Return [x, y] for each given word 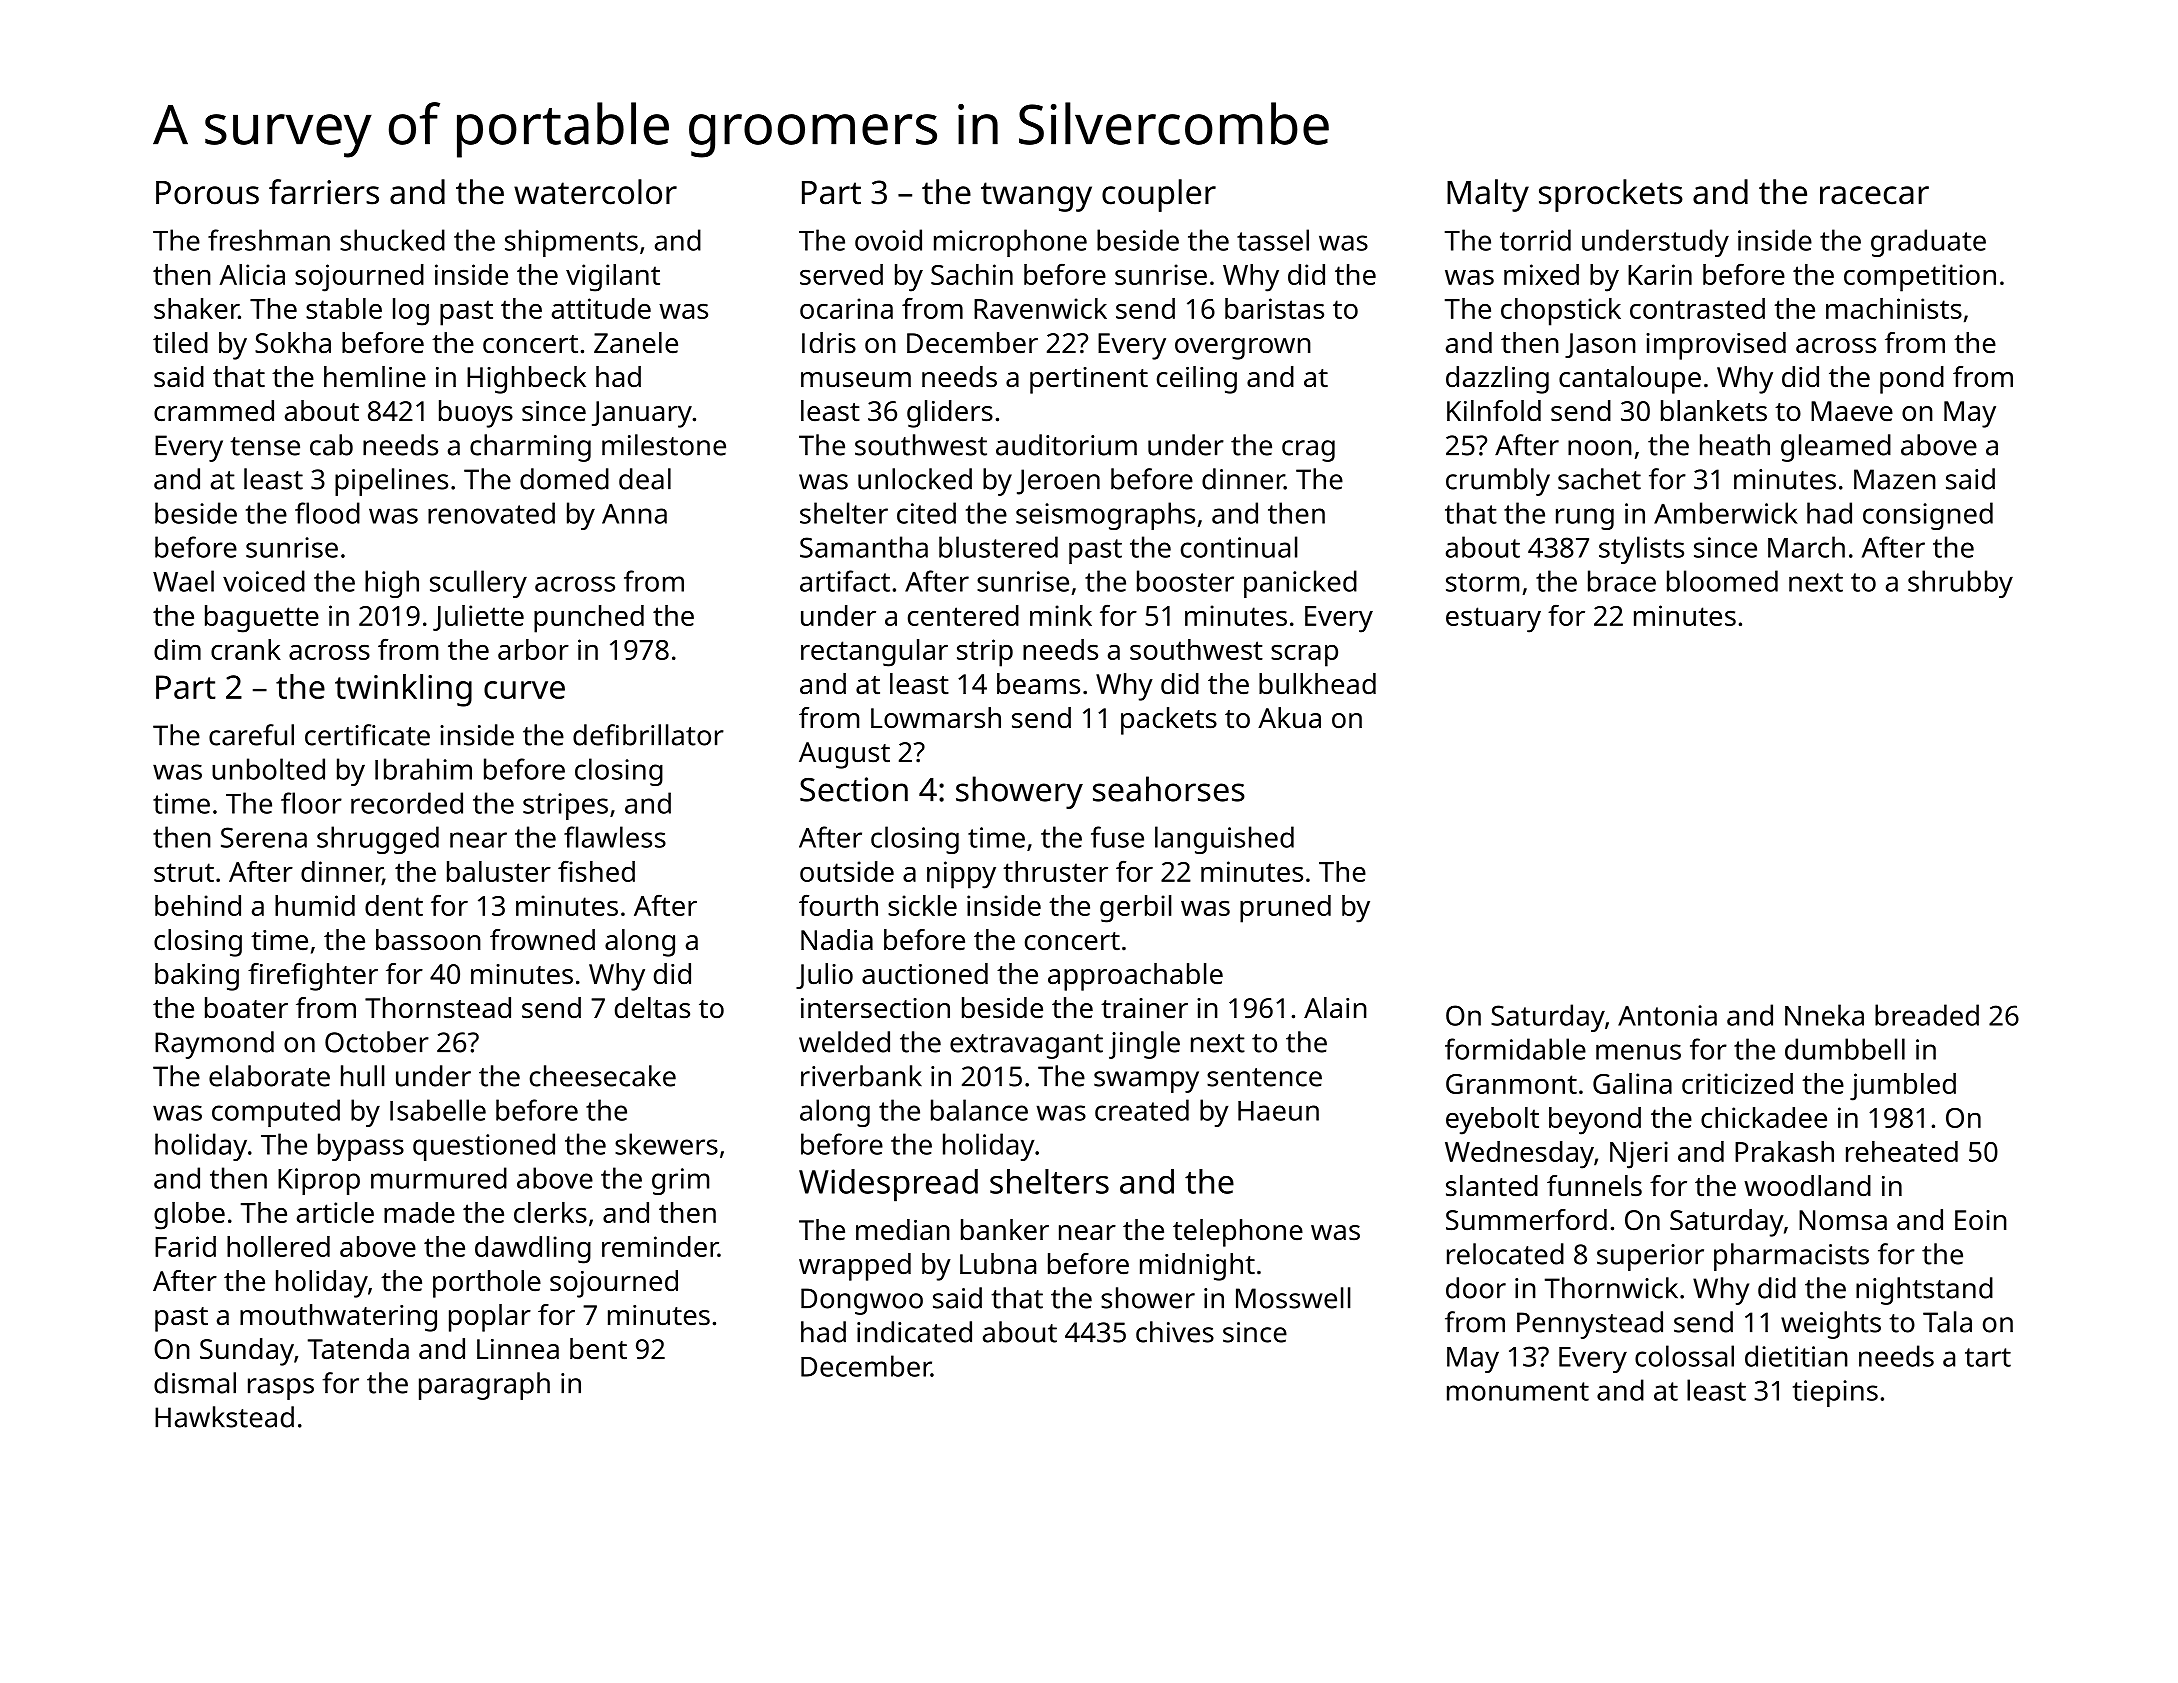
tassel [1273, 240]
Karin [1660, 274]
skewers [666, 1144]
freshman [269, 240]
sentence [1264, 1077]
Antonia [1667, 1015]
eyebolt [1492, 1121]
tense [265, 446]
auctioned [925, 974]
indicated [914, 1332]
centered [963, 615]
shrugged [378, 840]
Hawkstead [224, 1417]
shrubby [1960, 584]
